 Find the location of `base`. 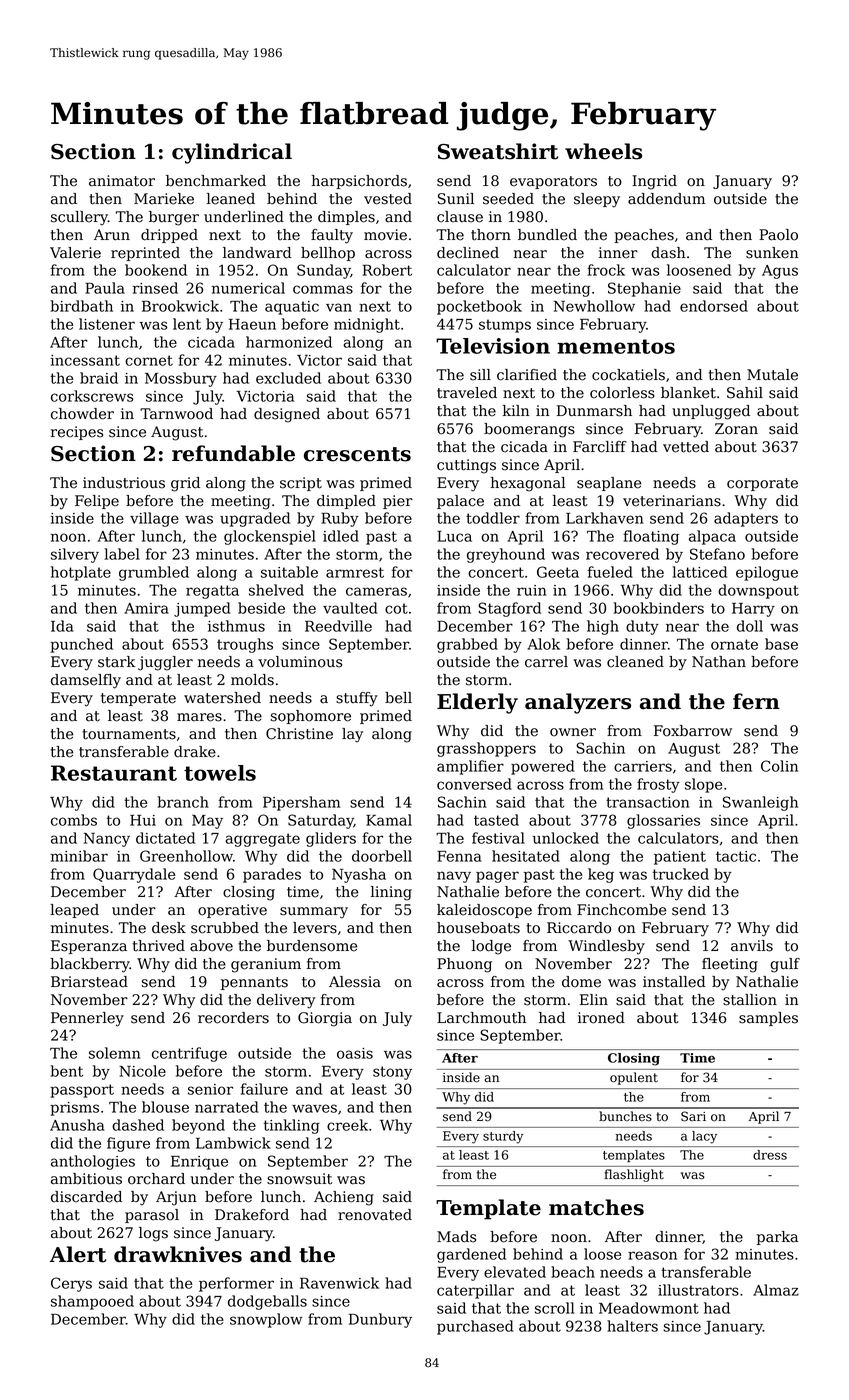

base is located at coordinates (781, 644).
